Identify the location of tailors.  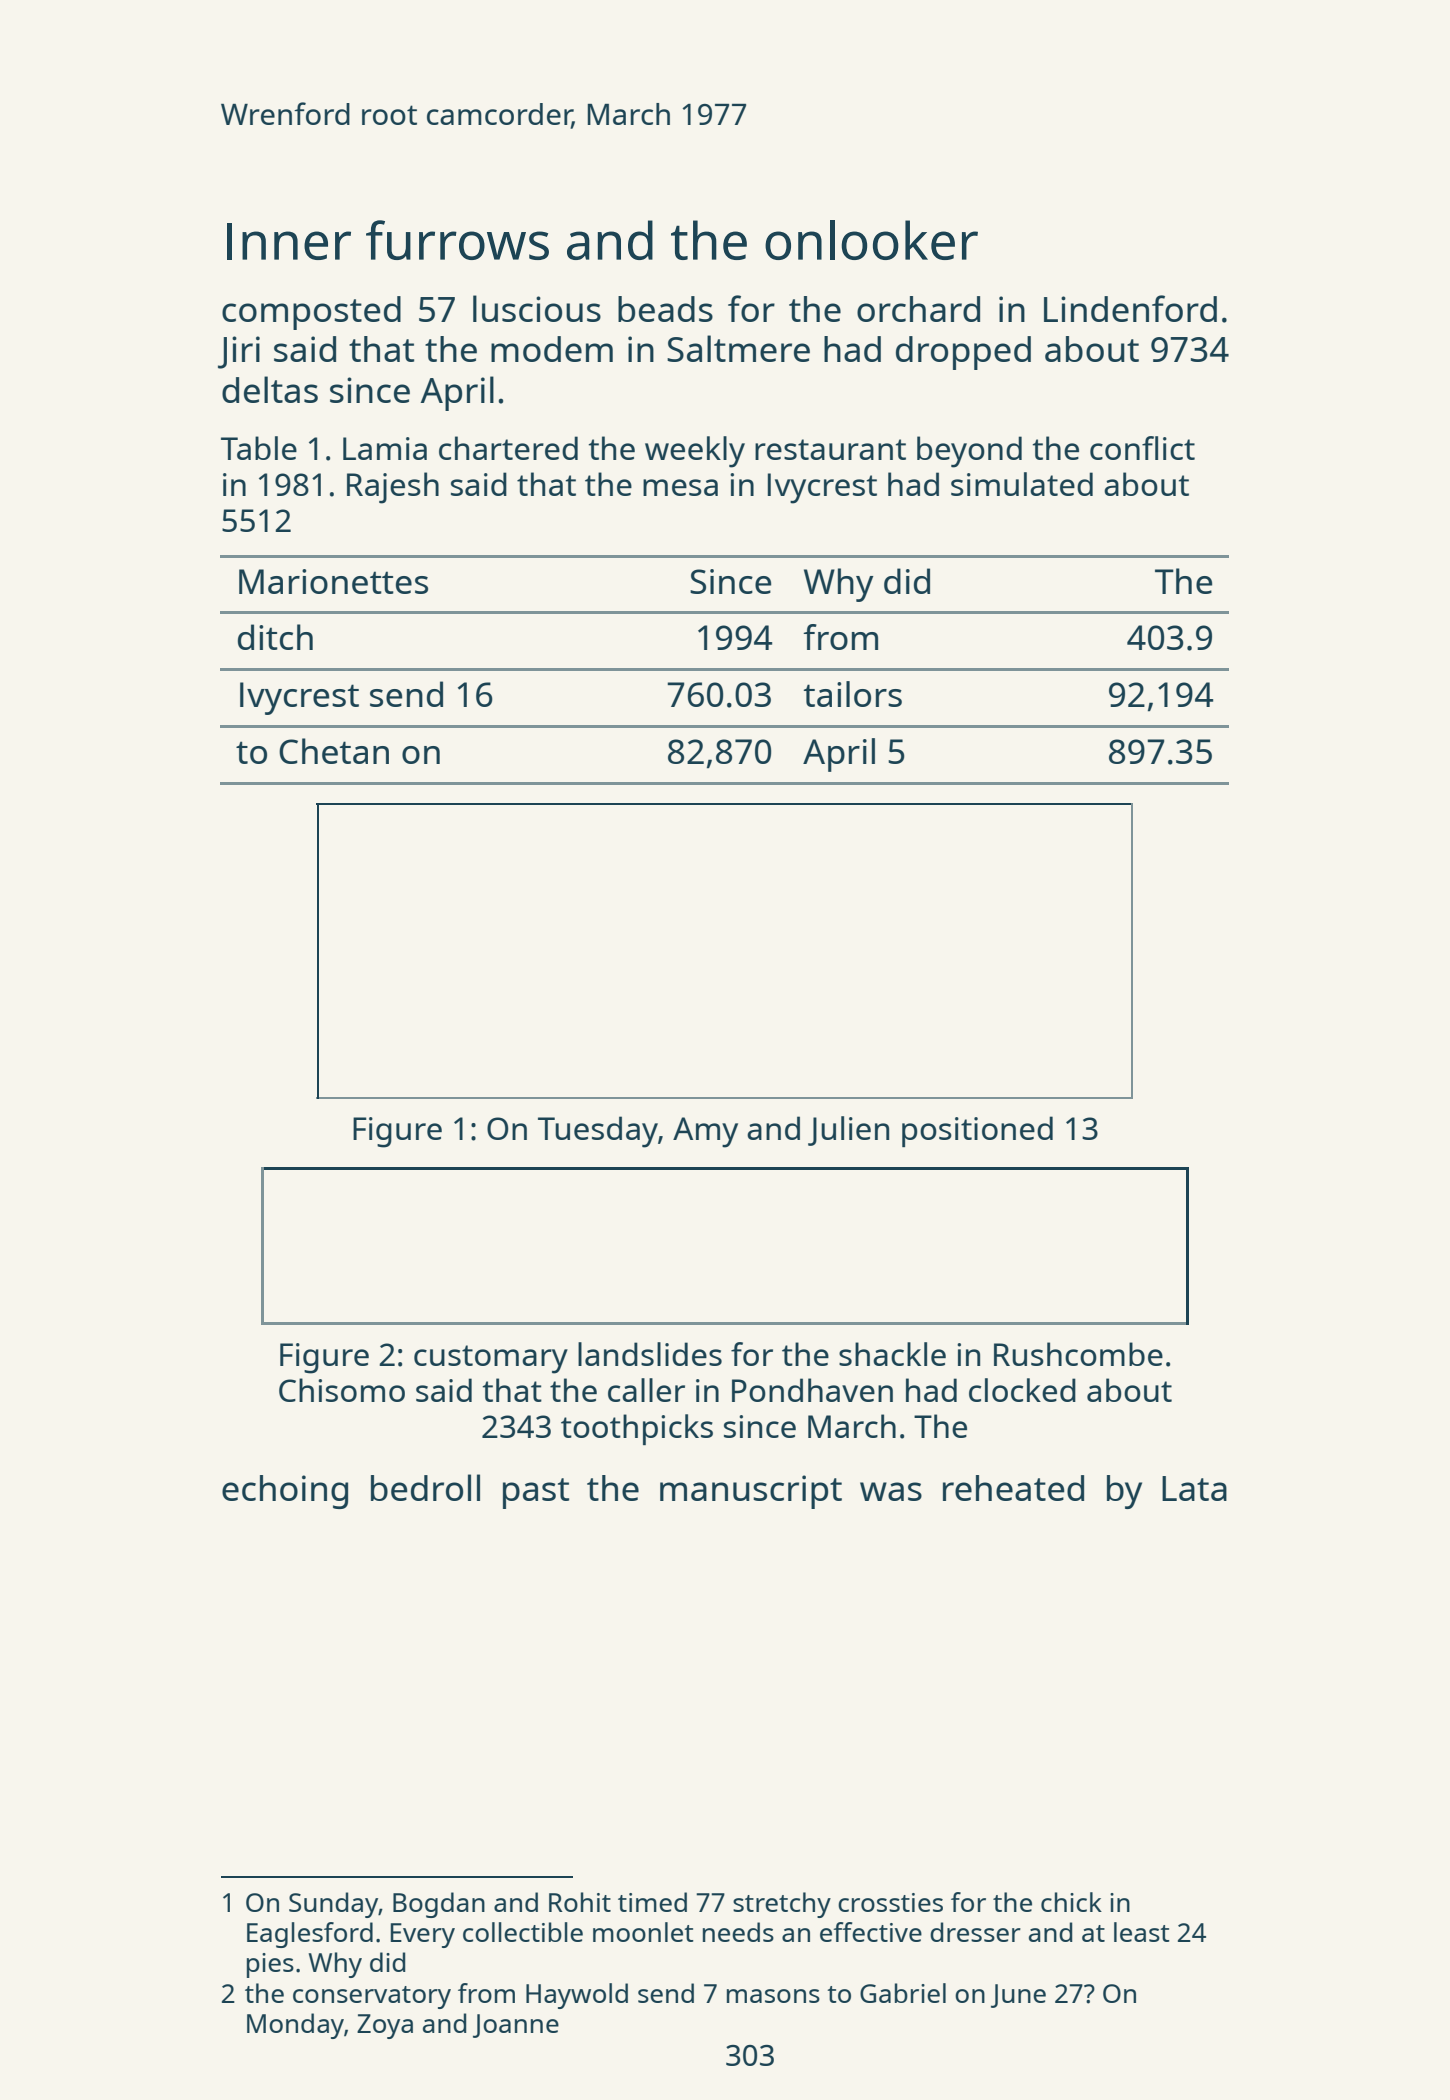
(853, 694).
